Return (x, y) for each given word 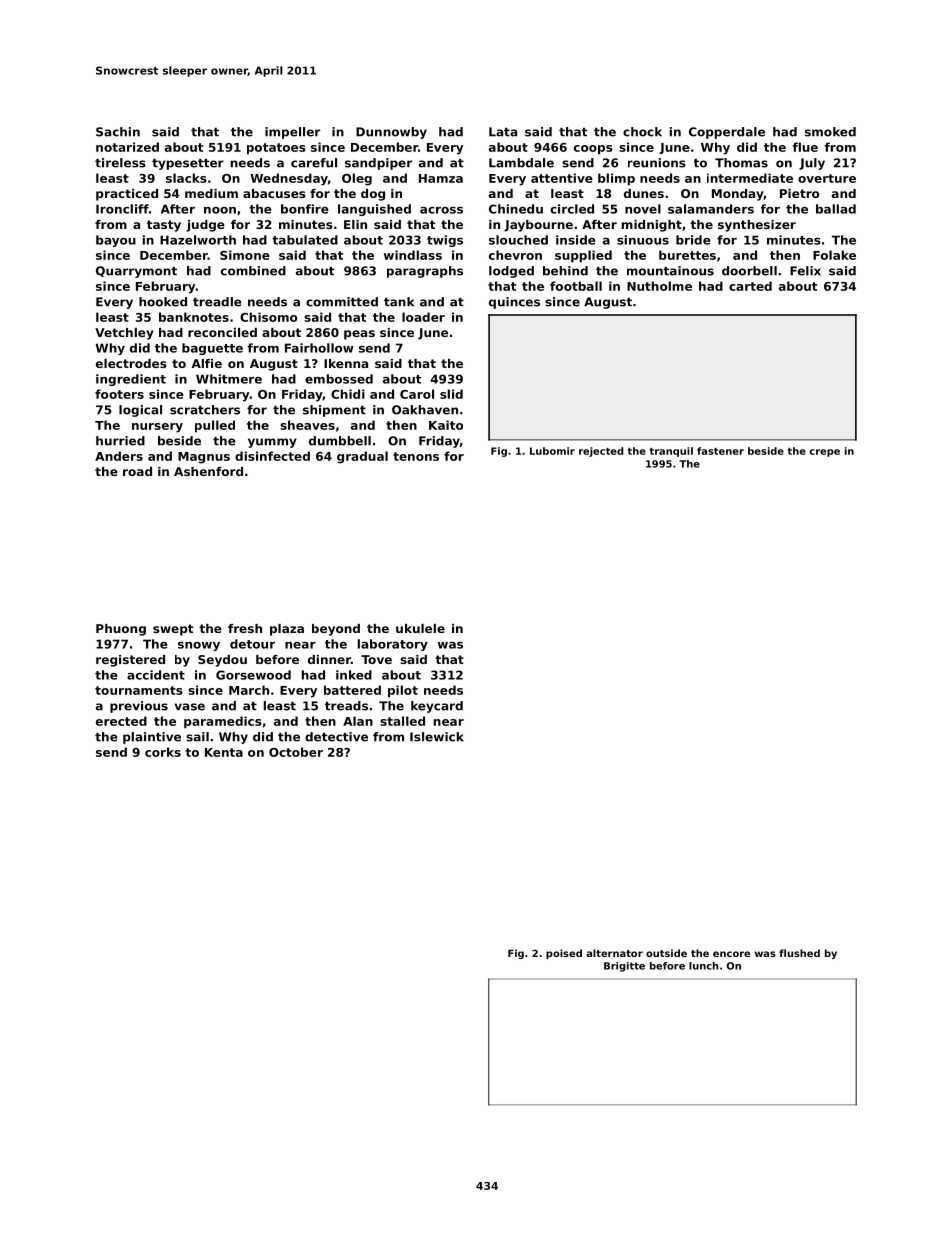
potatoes (276, 149)
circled (572, 209)
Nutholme (659, 286)
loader (423, 317)
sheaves (307, 425)
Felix (805, 271)
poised (564, 954)
